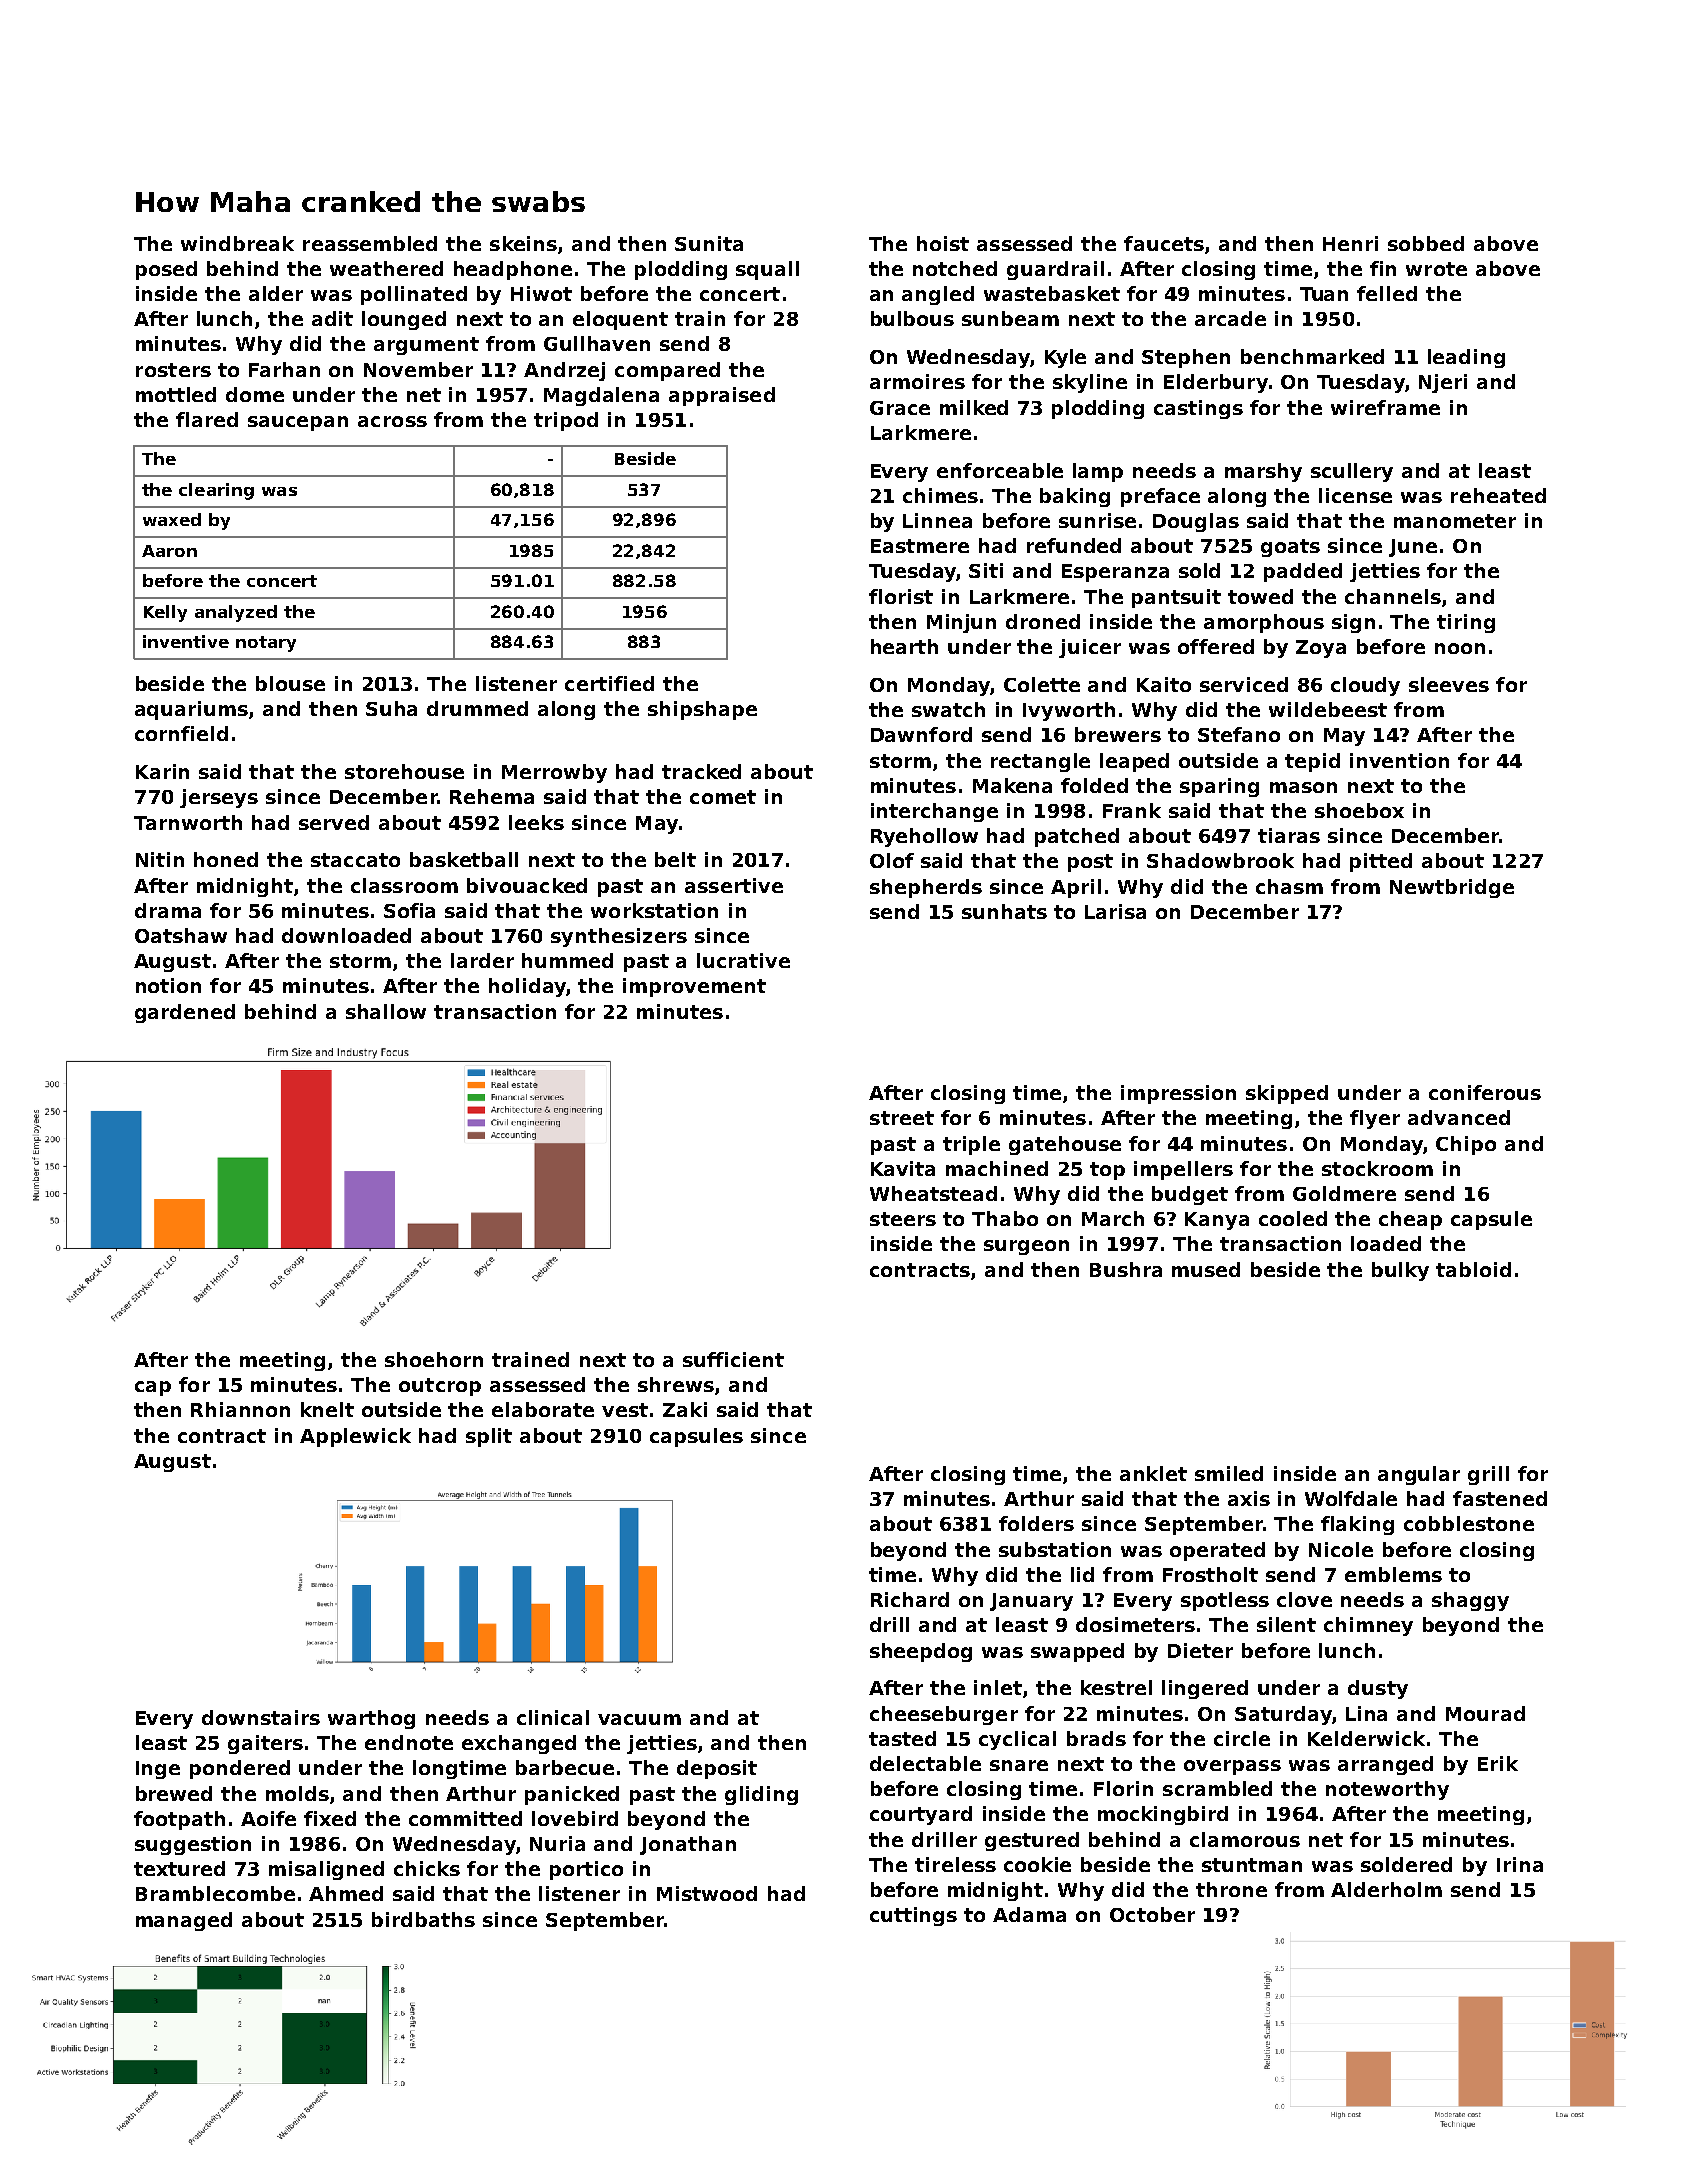 The height and width of the image is (2178, 1683). What do you see at coordinates (943, 243) in the image?
I see `hoist` at bounding box center [943, 243].
